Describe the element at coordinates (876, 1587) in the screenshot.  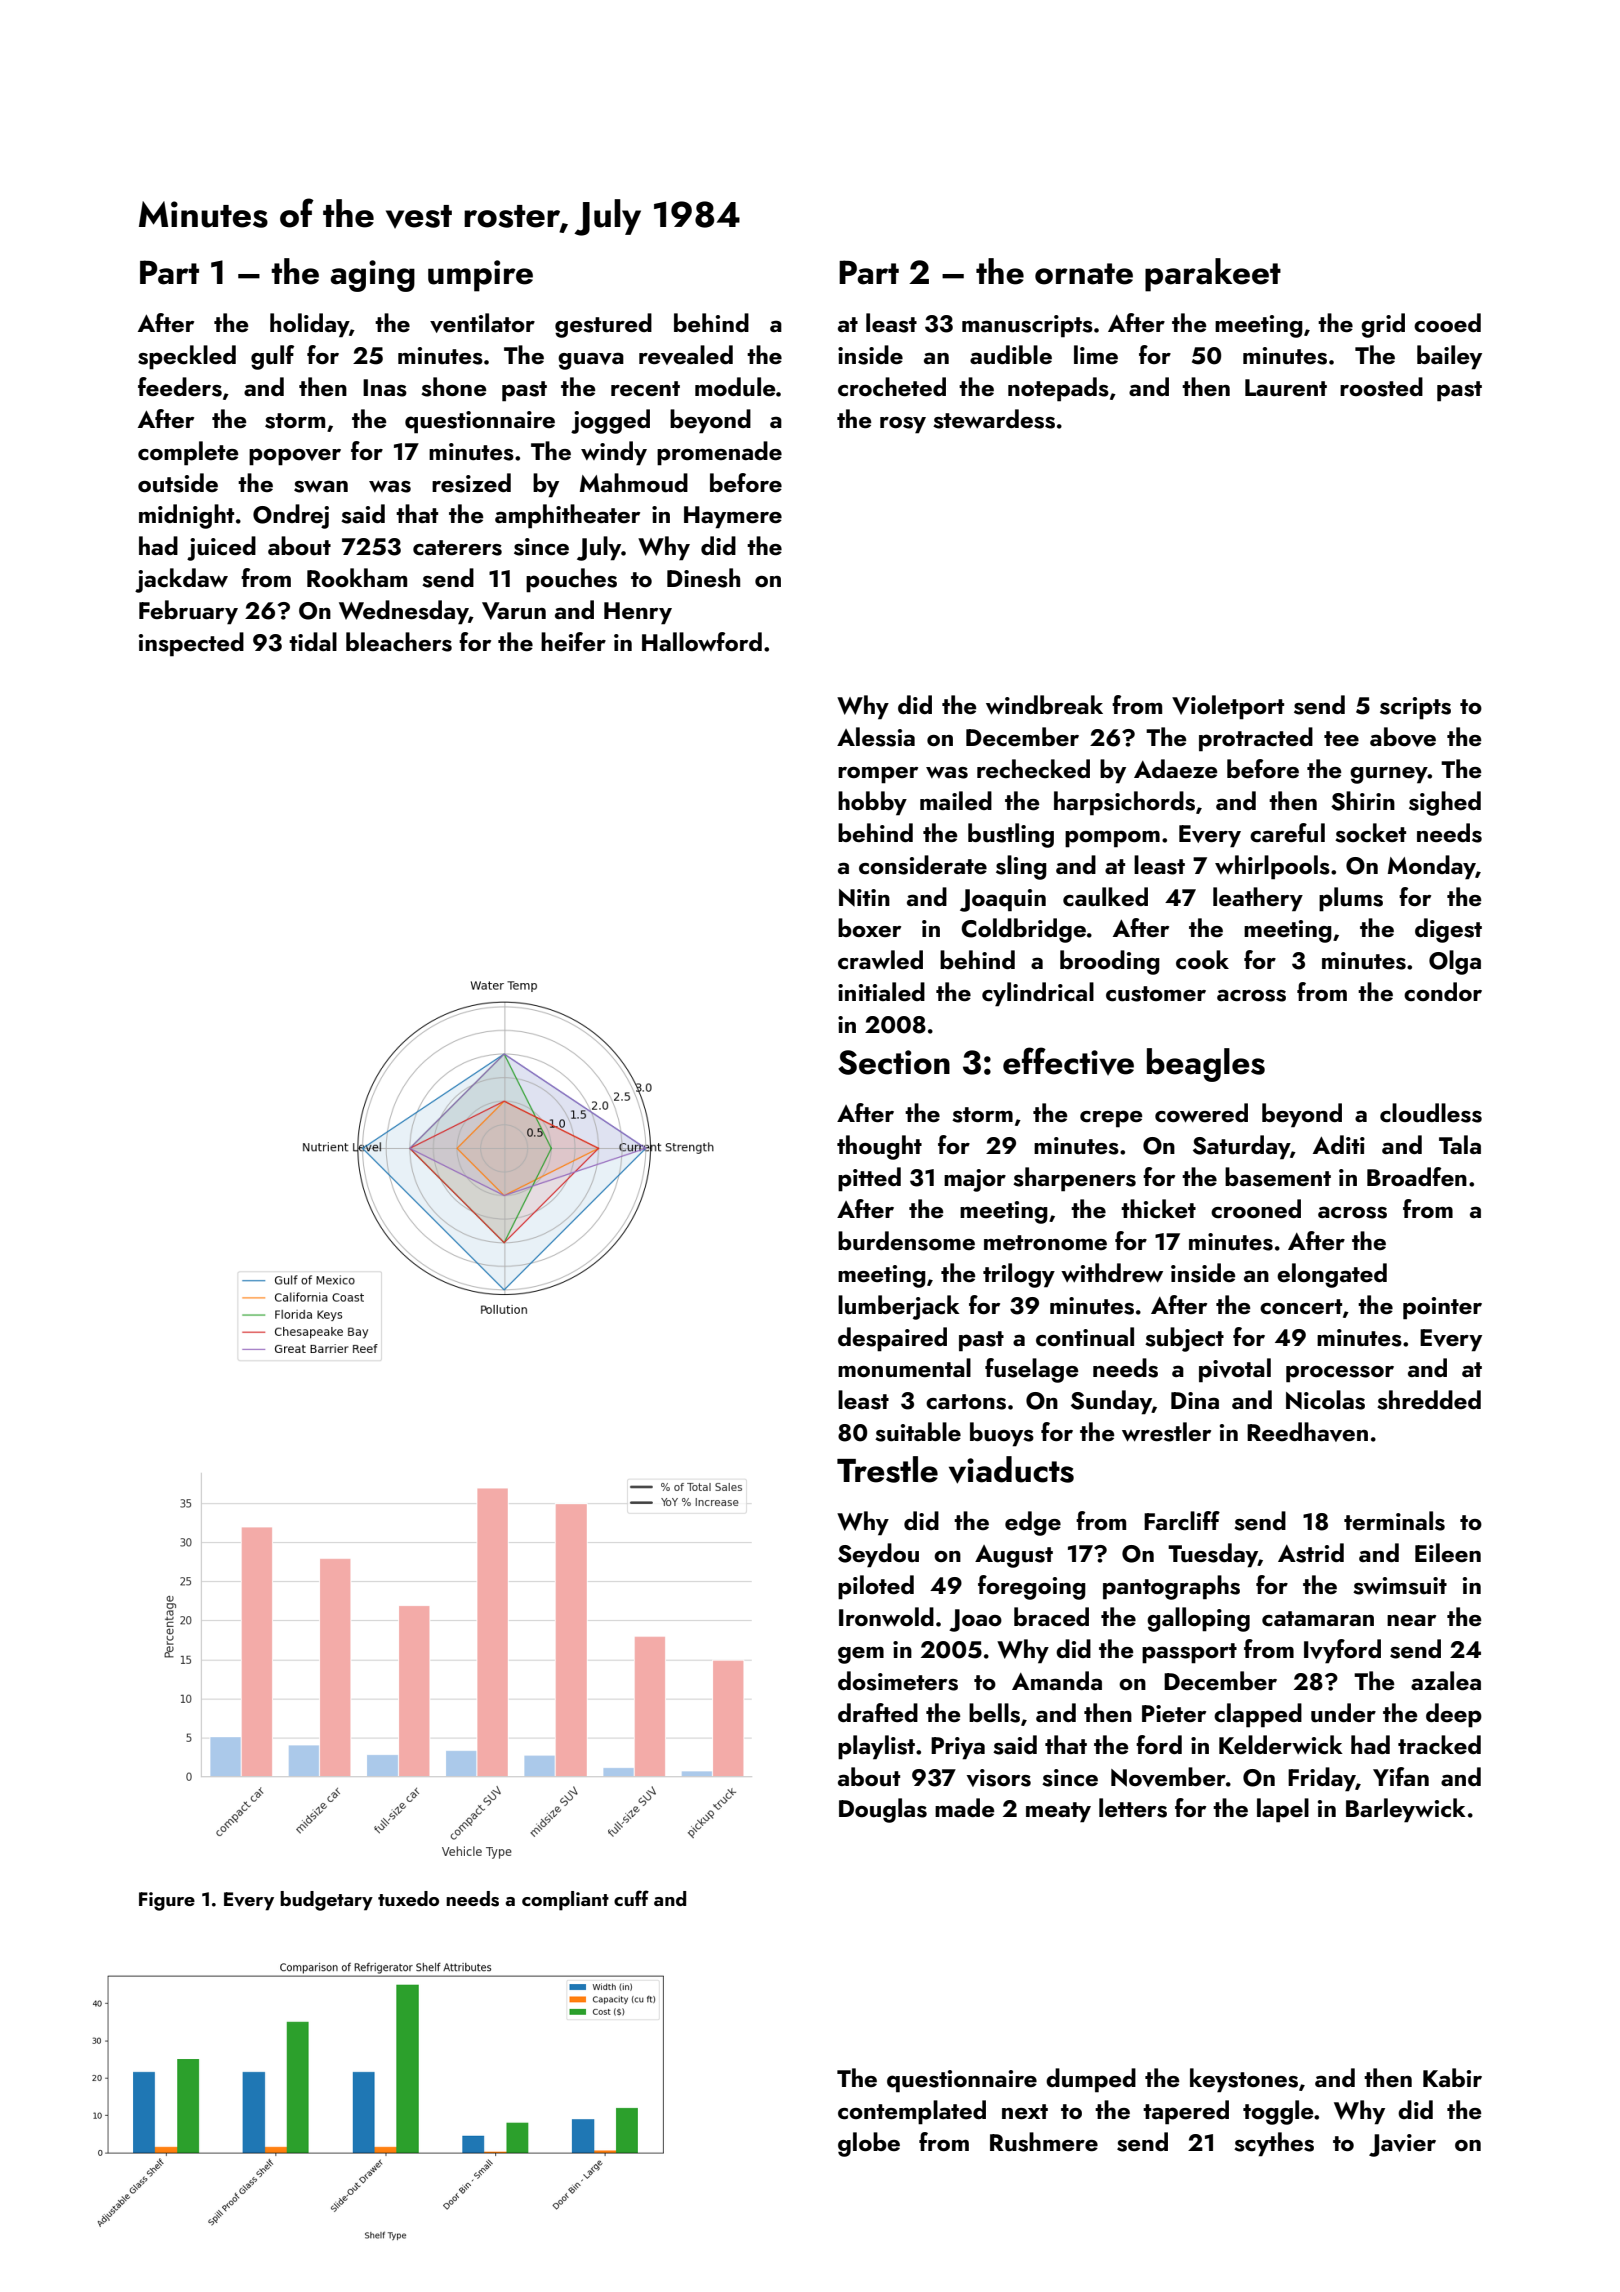
I see `piloted` at that location.
